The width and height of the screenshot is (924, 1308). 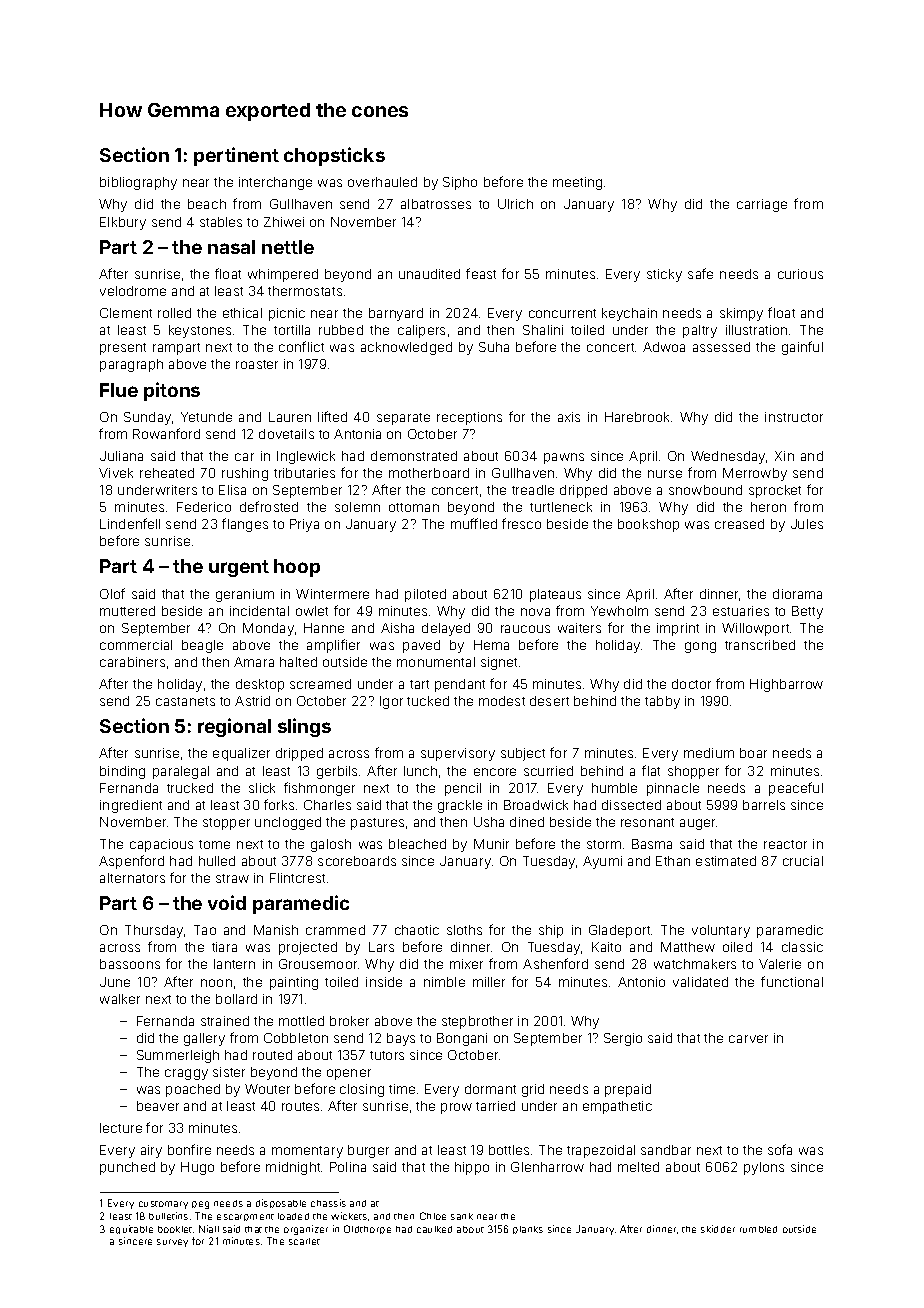 What do you see at coordinates (758, 1229) in the screenshot?
I see `rumbled` at bounding box center [758, 1229].
